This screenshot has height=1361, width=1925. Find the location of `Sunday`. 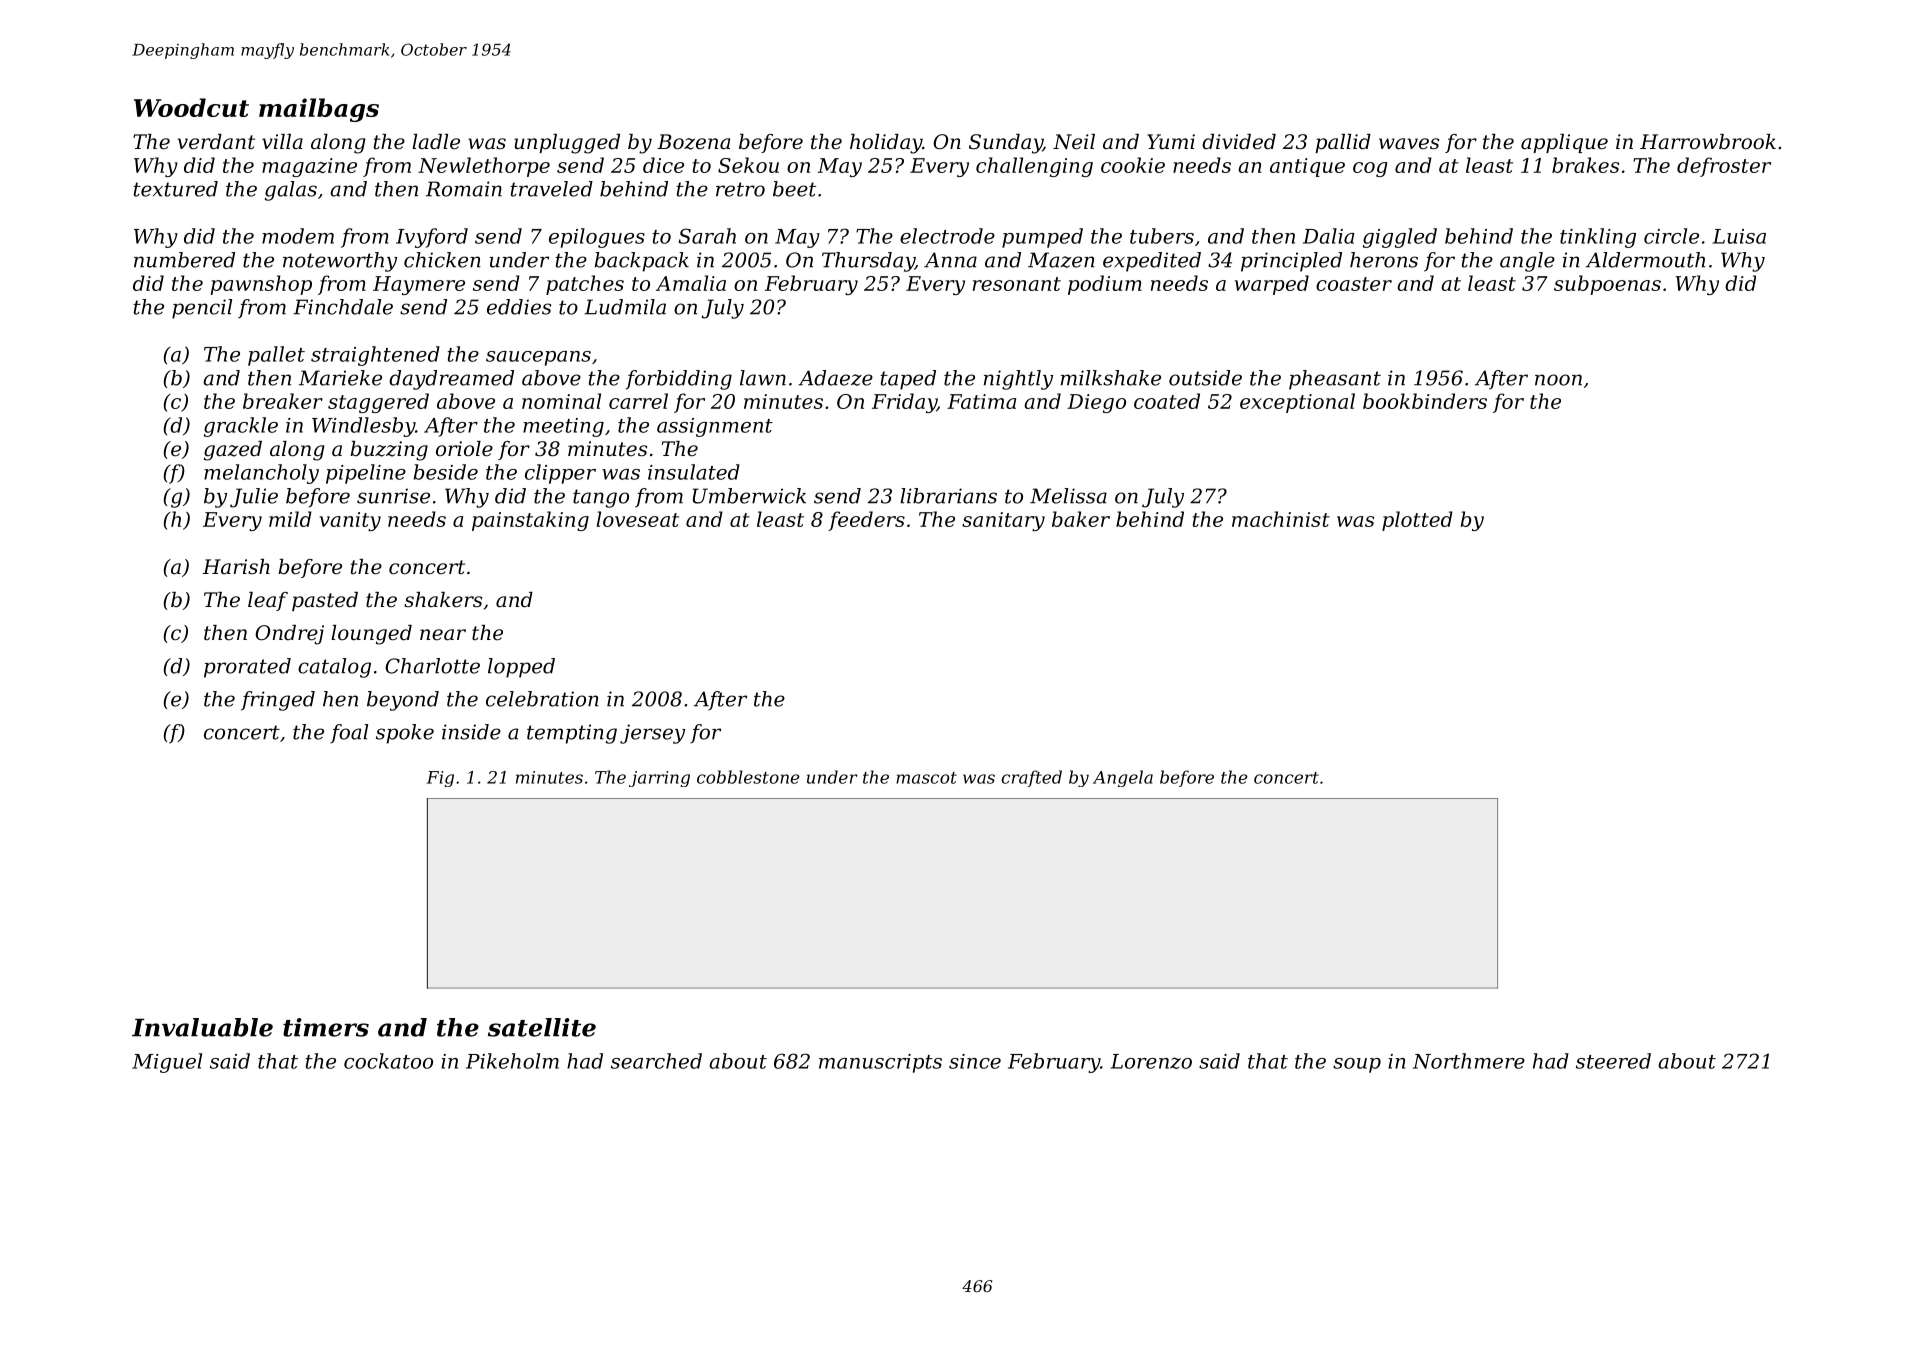

Sunday is located at coordinates (1006, 144).
